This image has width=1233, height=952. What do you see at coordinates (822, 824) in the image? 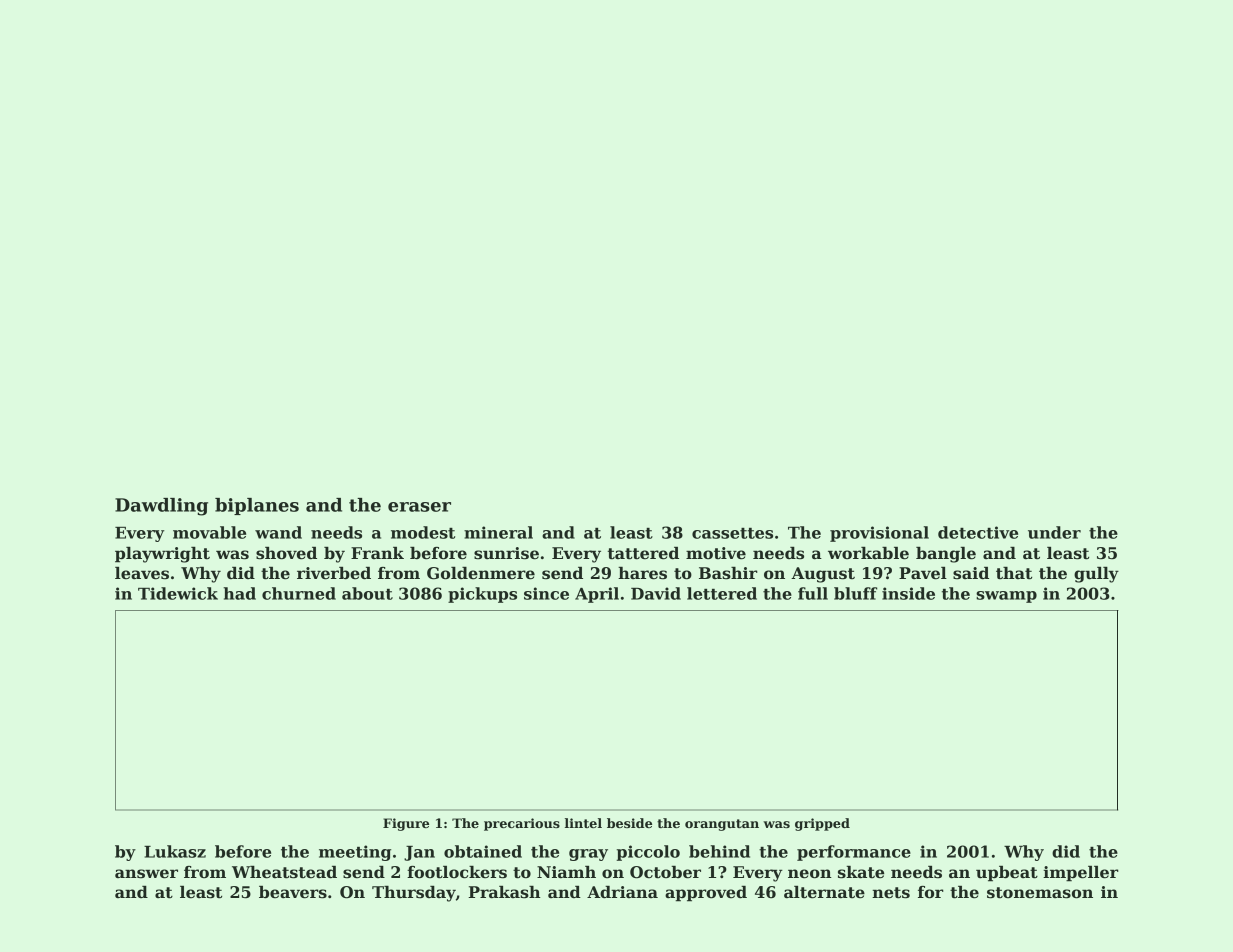
I see `gripped` at bounding box center [822, 824].
